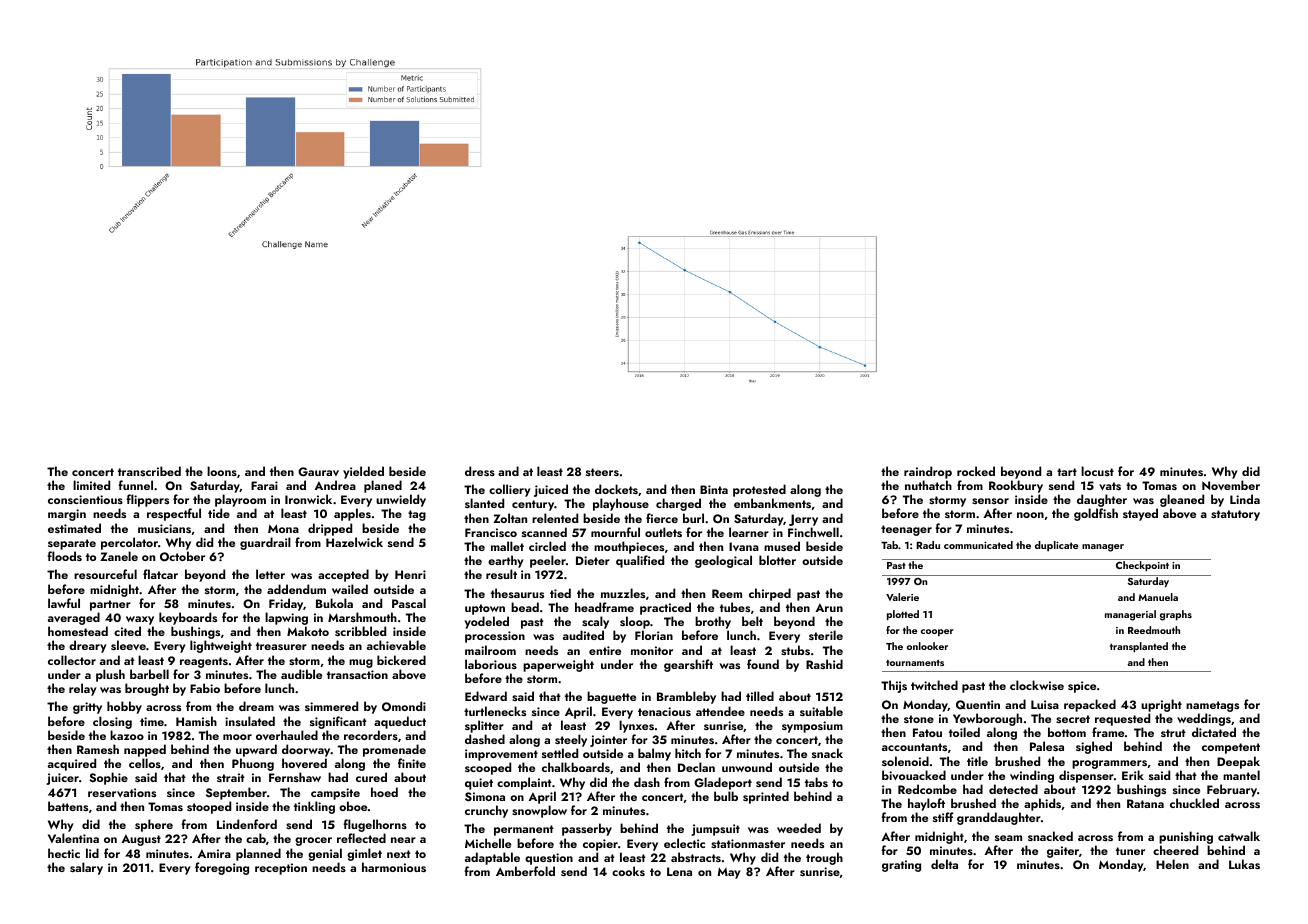 This image has width=1308, height=924. What do you see at coordinates (799, 828) in the image?
I see `weeded` at bounding box center [799, 828].
